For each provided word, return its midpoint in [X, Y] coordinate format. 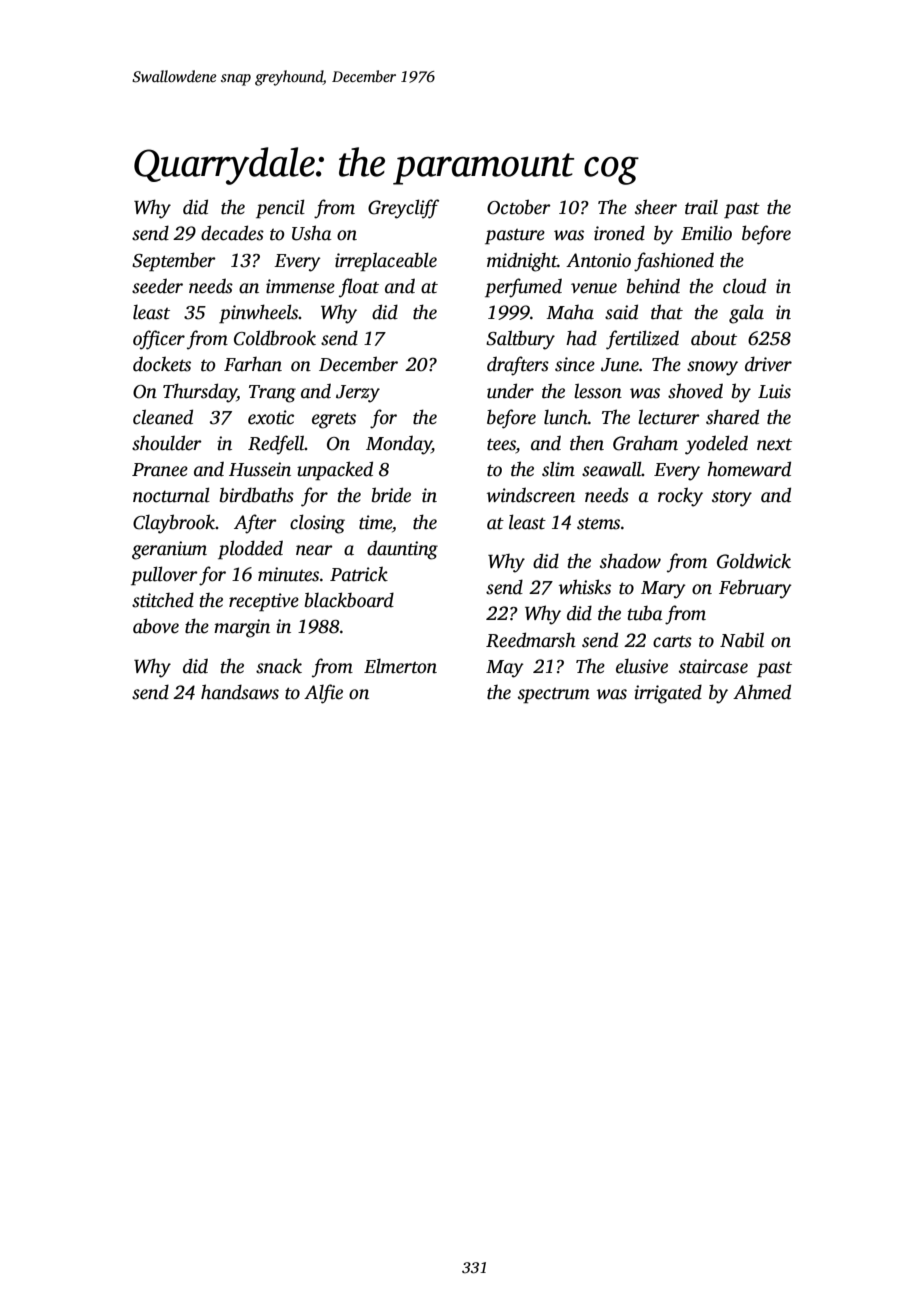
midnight [522, 262]
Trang [272, 394]
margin [242, 628]
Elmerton [400, 666]
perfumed [523, 288]
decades [232, 233]
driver [768, 364]
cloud [744, 286]
